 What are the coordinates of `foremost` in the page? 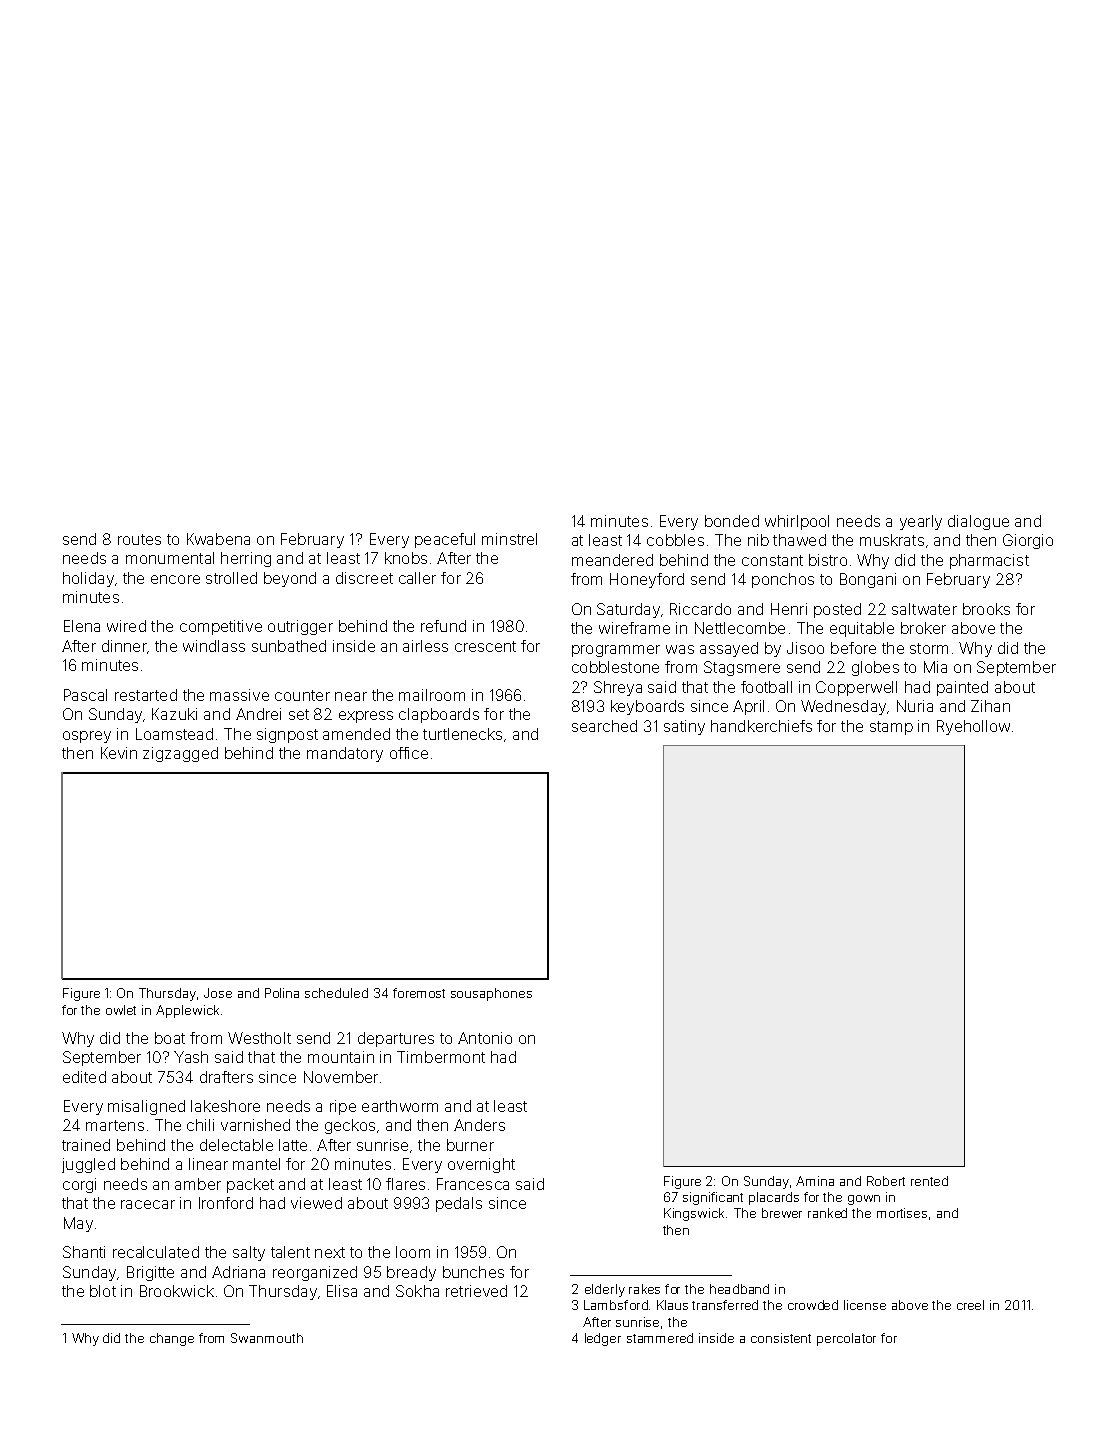 It's located at (419, 993).
